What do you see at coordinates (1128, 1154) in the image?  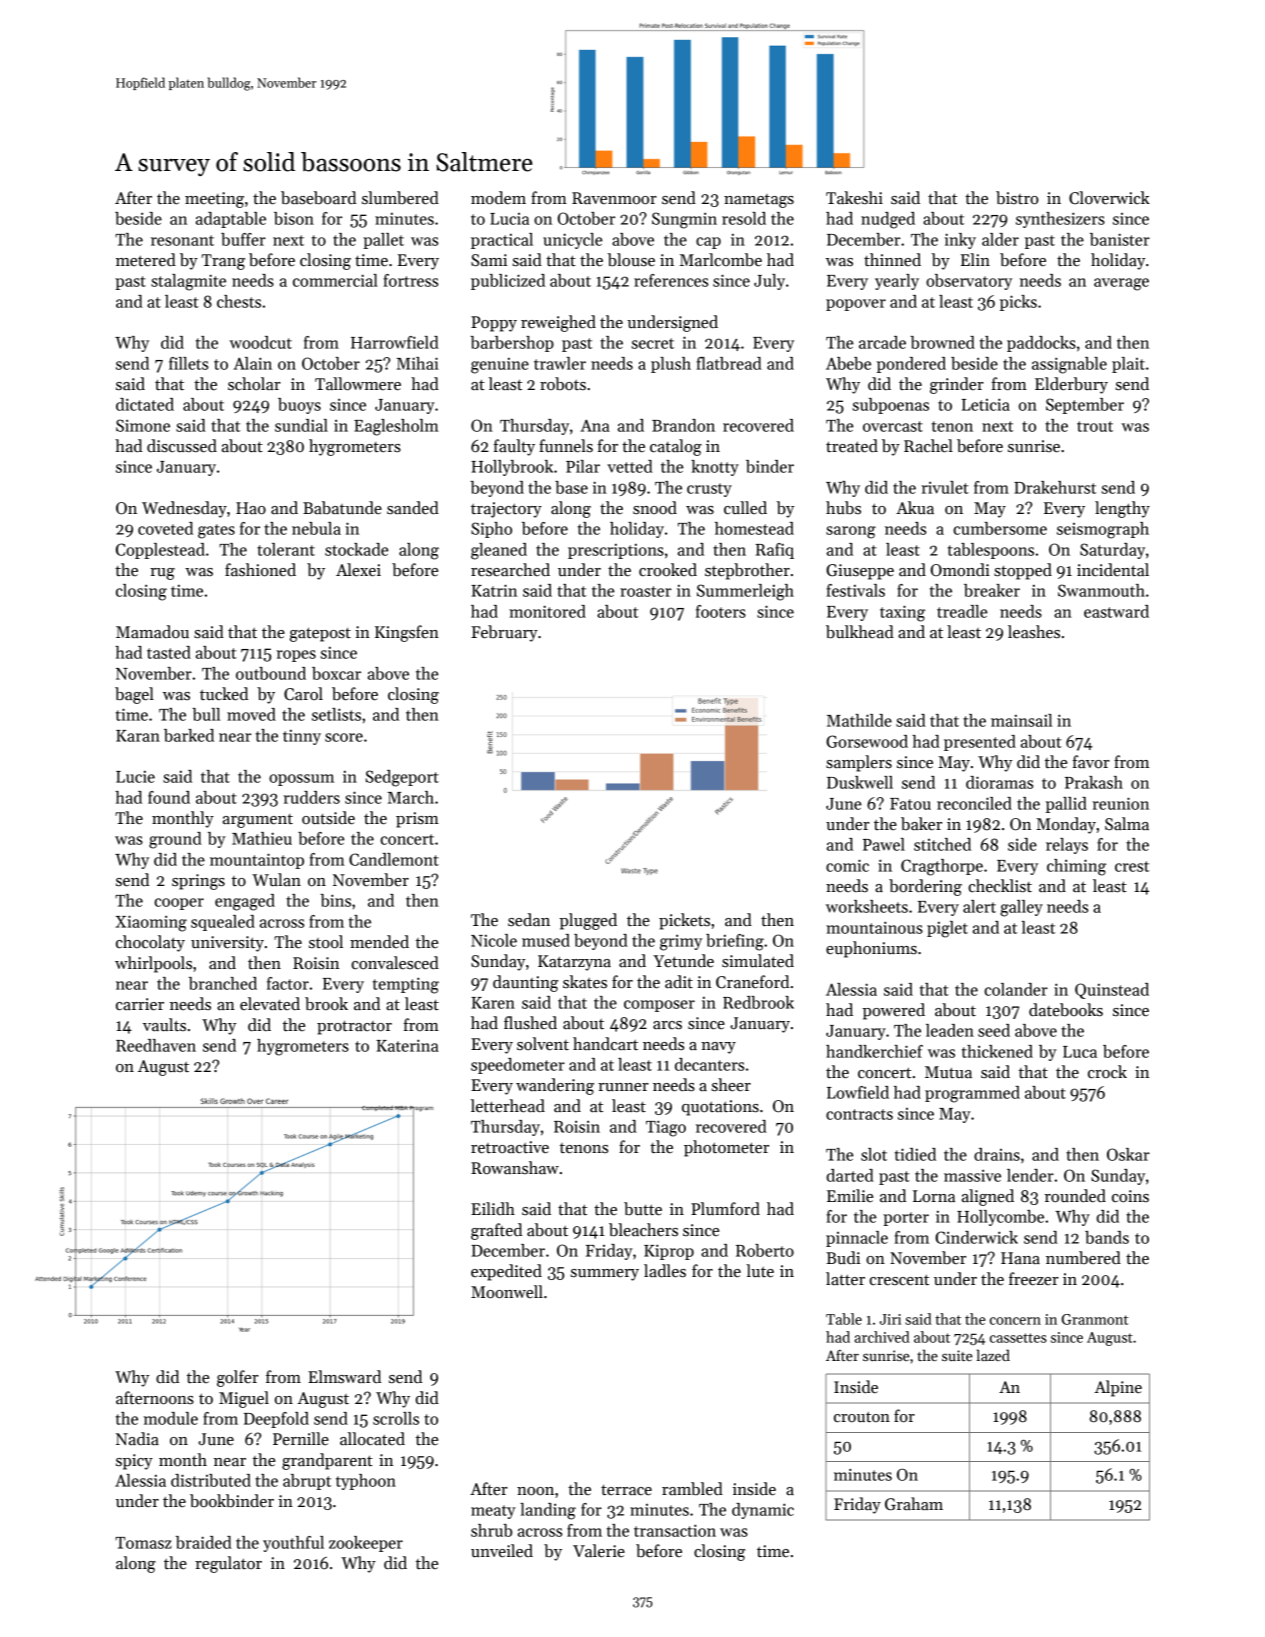 I see `Oskar` at bounding box center [1128, 1154].
